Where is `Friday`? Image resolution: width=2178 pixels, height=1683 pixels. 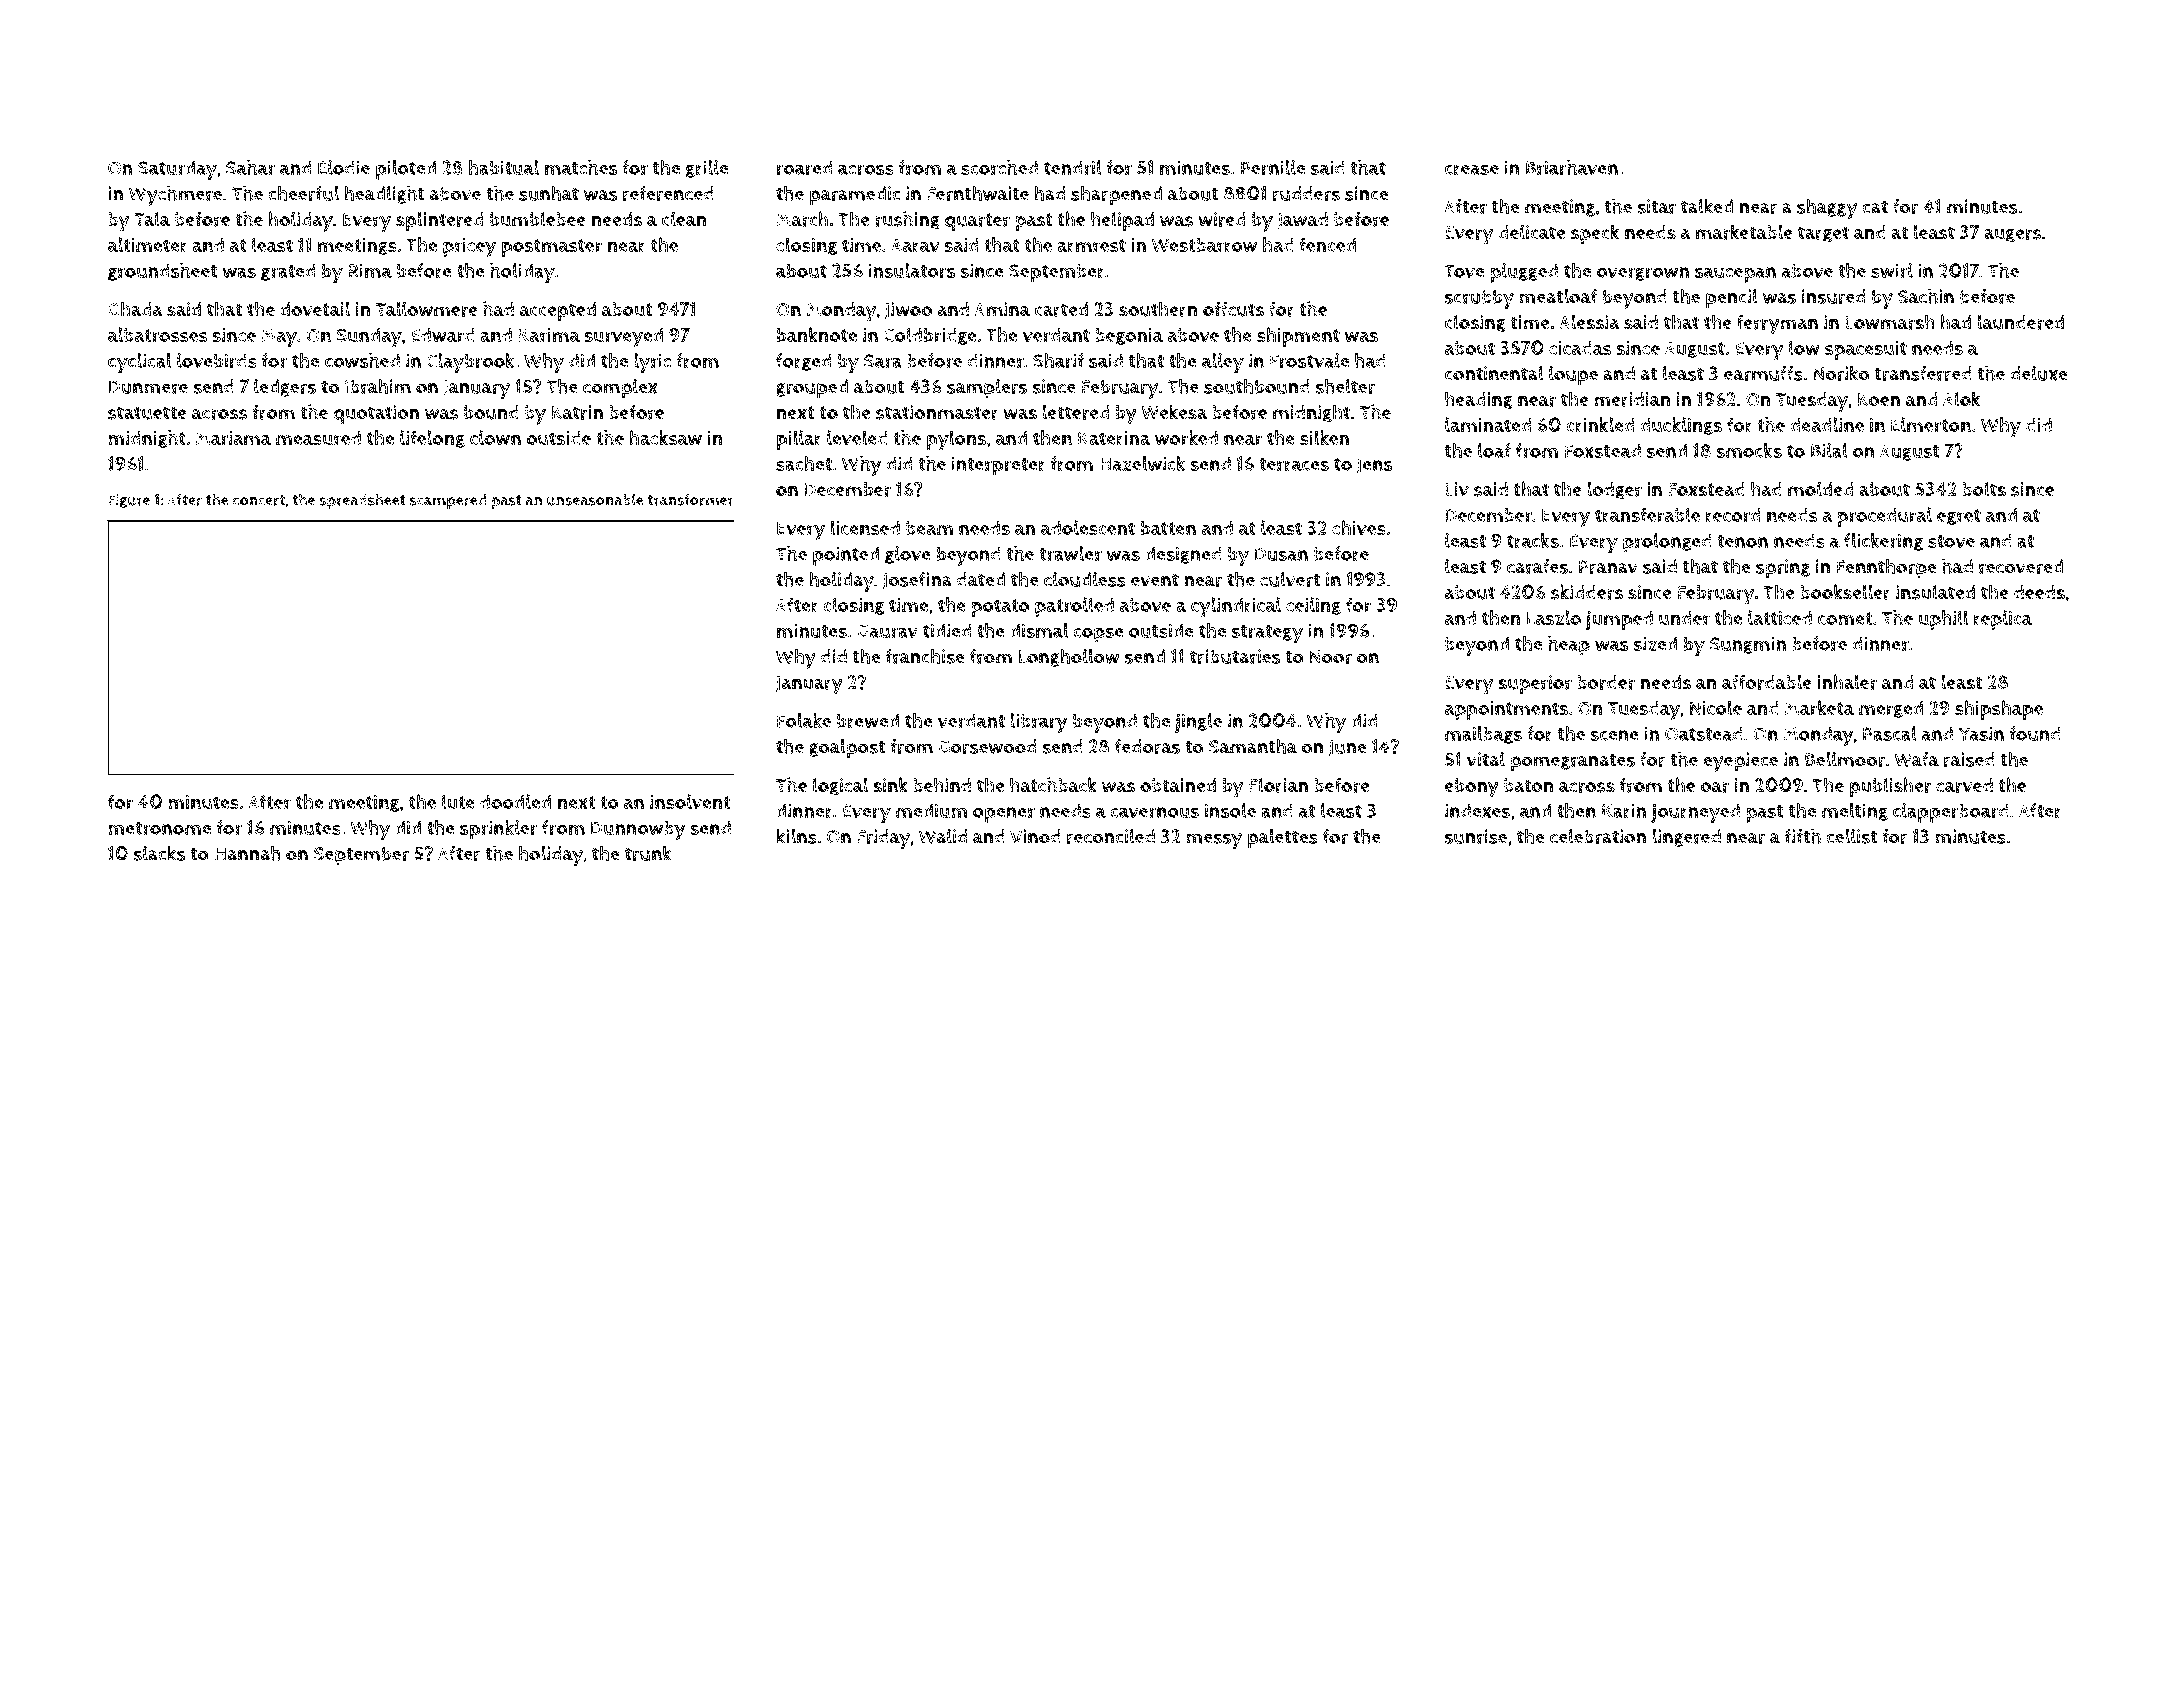
Friday is located at coordinates (883, 839).
